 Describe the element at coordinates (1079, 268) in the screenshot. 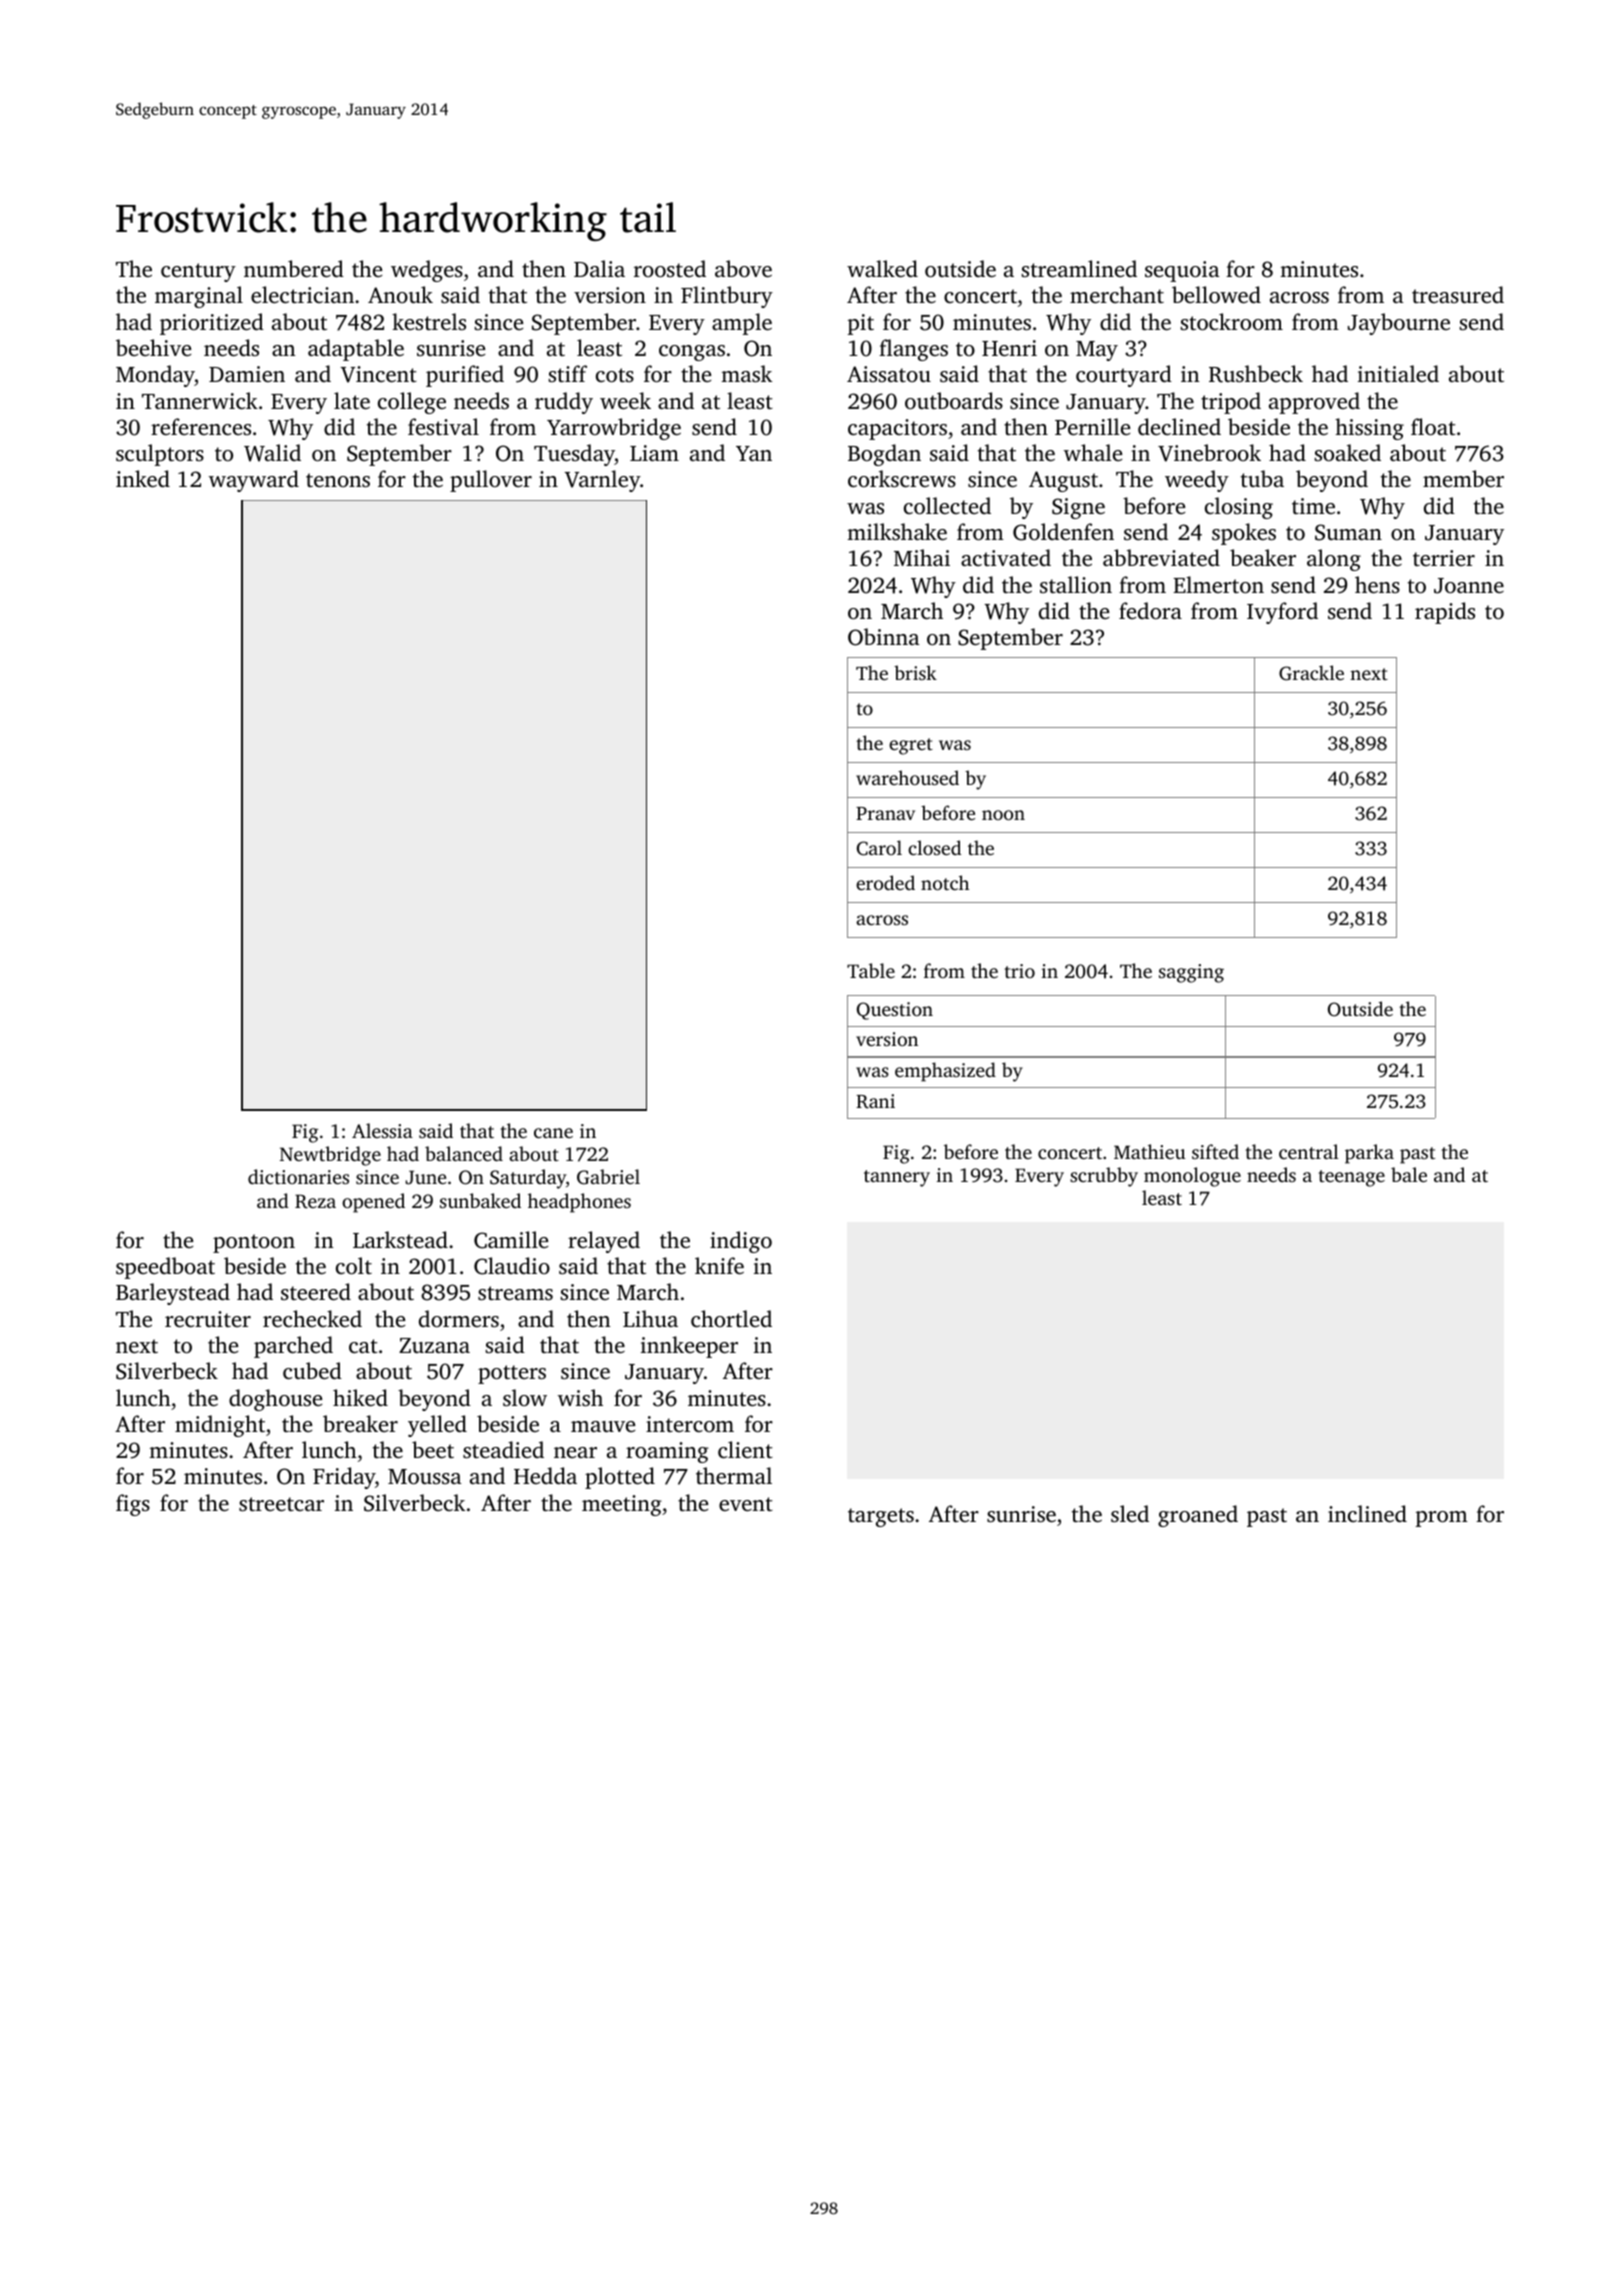

I see `streamlined` at that location.
